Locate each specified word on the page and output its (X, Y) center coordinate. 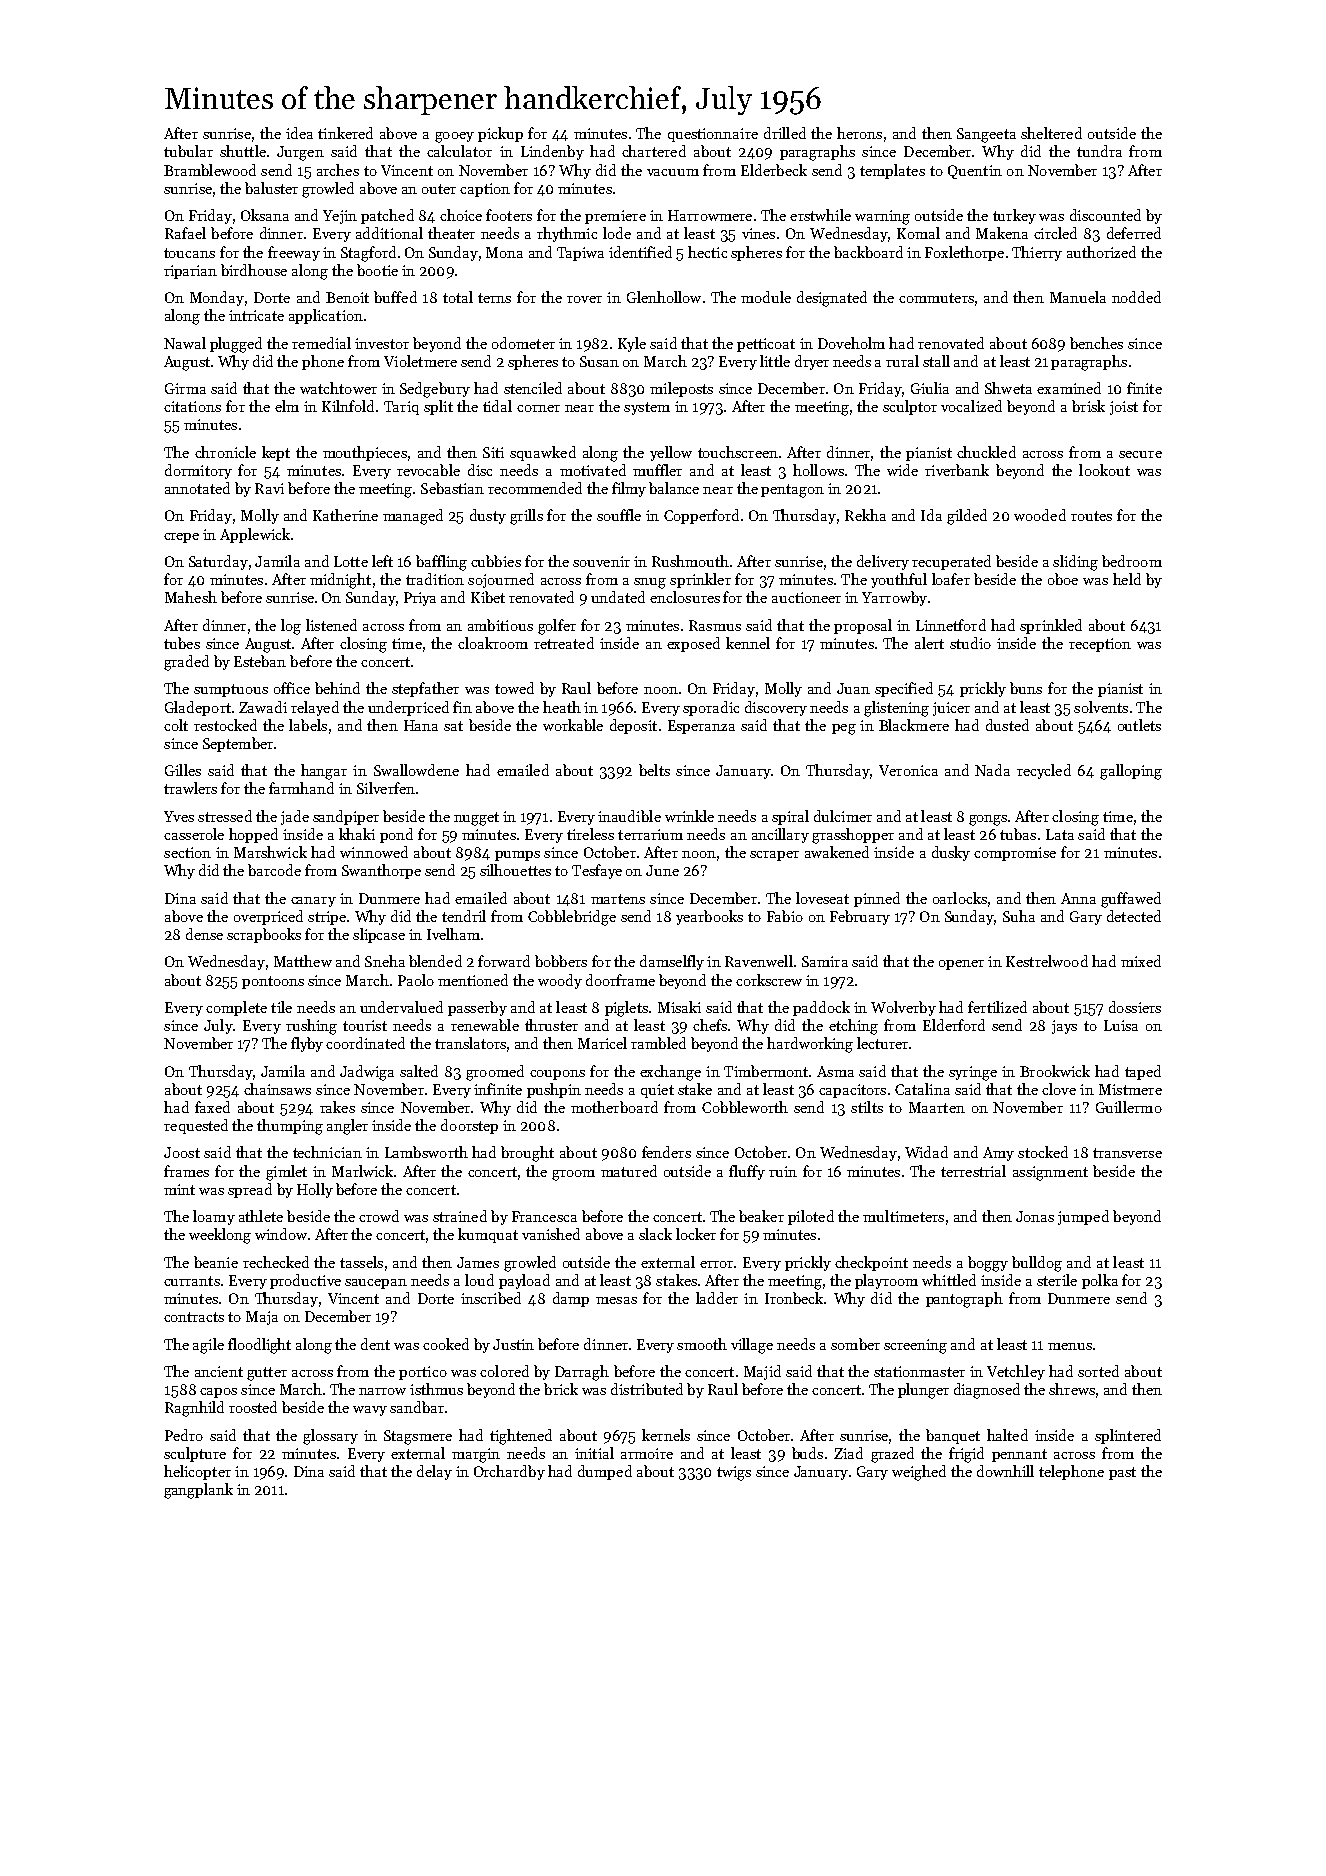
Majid (762, 1372)
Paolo (416, 980)
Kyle (632, 344)
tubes (182, 643)
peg (844, 729)
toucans (189, 253)
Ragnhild (194, 1409)
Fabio (785, 916)
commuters (936, 298)
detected (1134, 916)
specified (904, 689)
